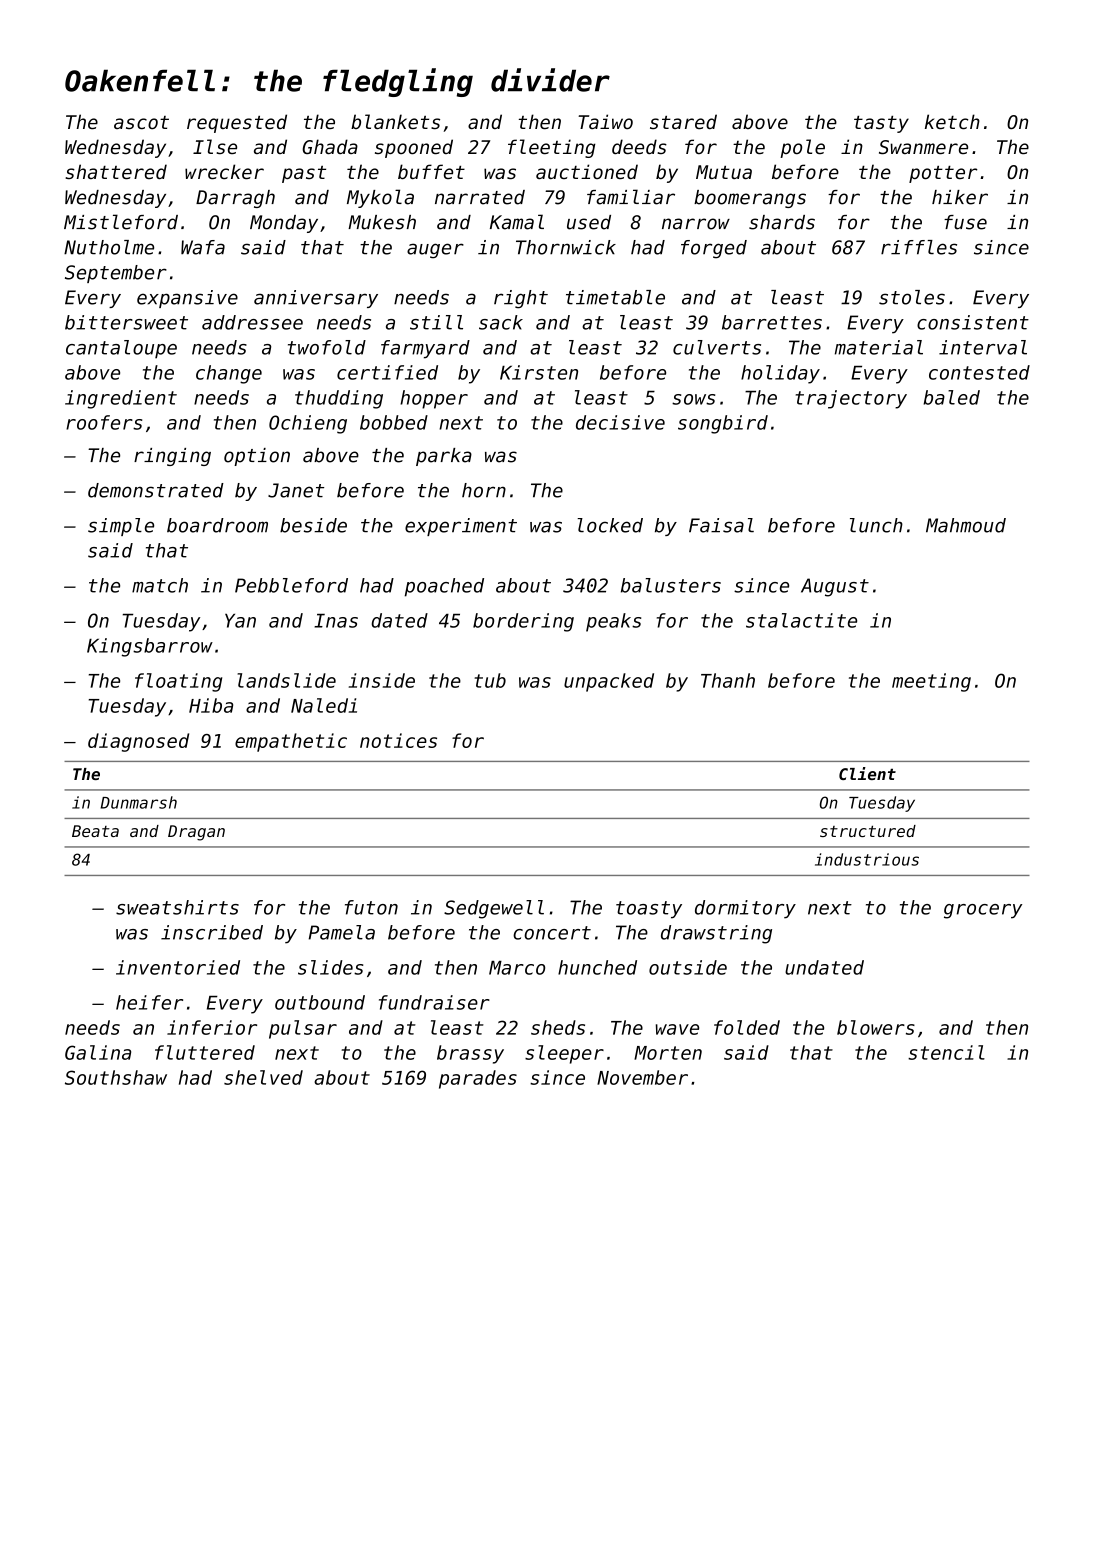 The width and height of the screenshot is (1094, 1547). Describe the element at coordinates (121, 399) in the screenshot. I see `ingredient` at that location.
